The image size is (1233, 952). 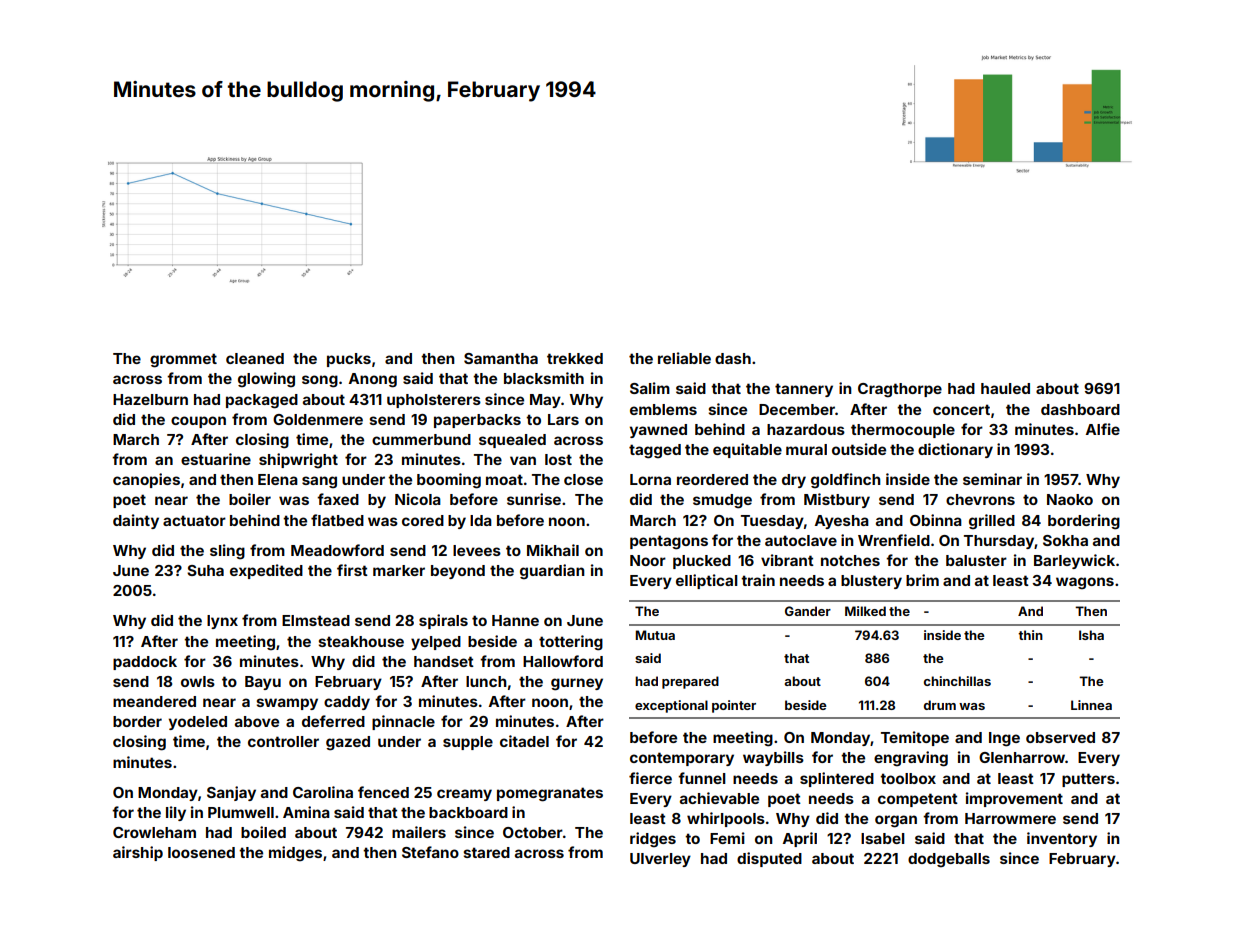 What do you see at coordinates (255, 358) in the page?
I see `cleaned` at bounding box center [255, 358].
